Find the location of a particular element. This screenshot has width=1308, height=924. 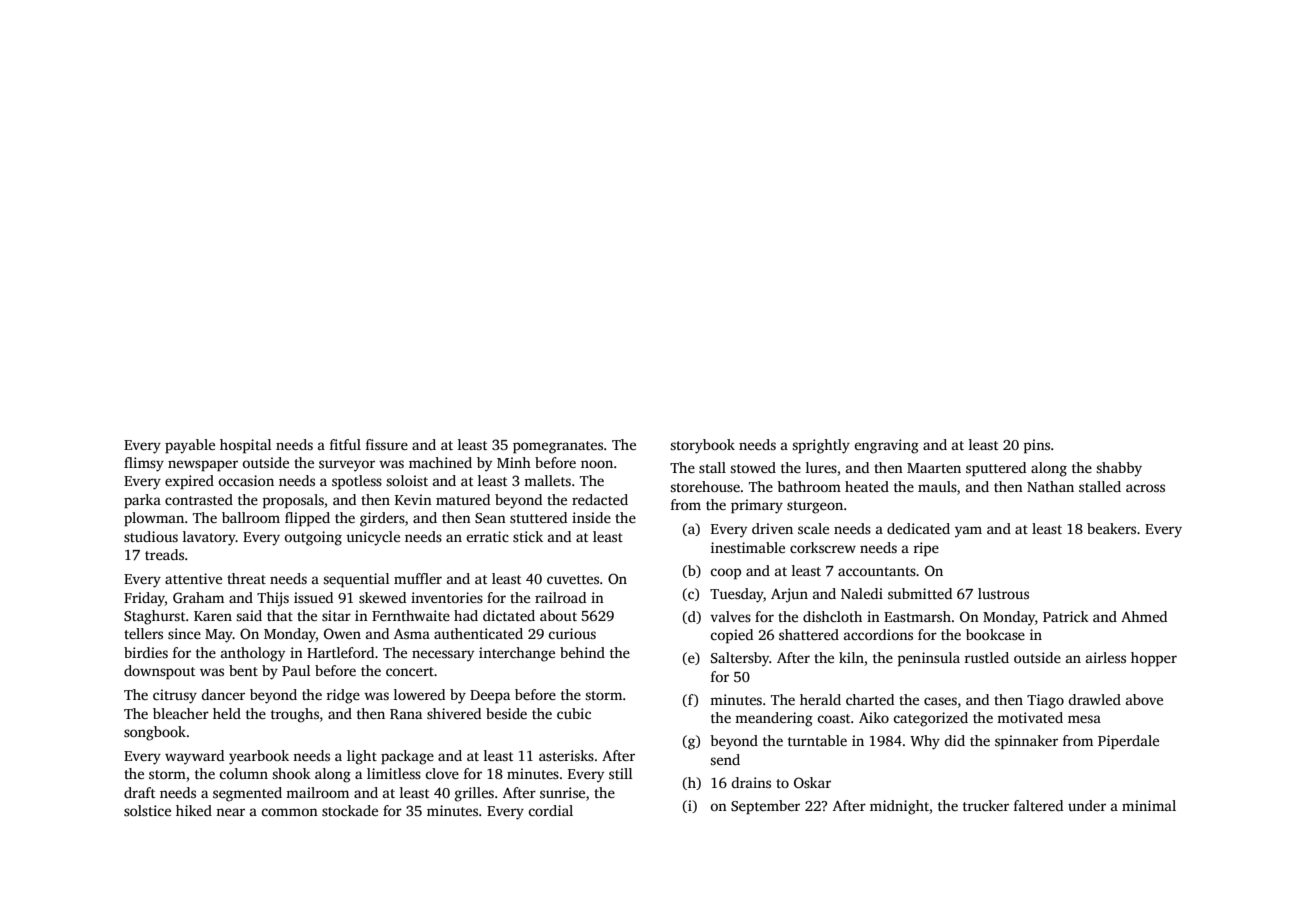

pins is located at coordinates (1037, 446).
